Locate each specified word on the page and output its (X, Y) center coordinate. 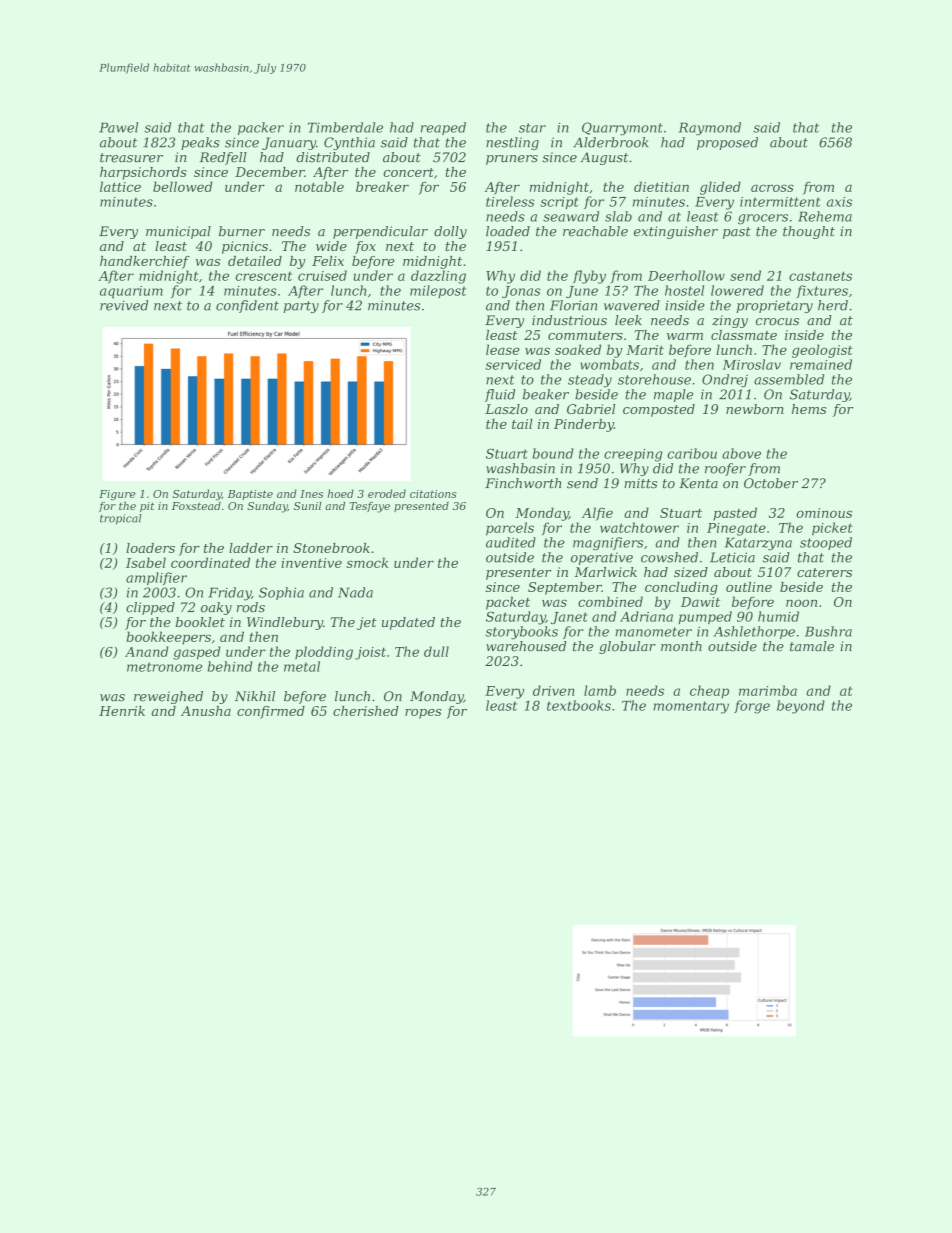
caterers (824, 572)
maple (673, 395)
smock (367, 562)
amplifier (156, 578)
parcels (510, 529)
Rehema (825, 216)
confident (247, 306)
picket (832, 529)
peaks (200, 143)
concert (408, 172)
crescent (263, 276)
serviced (513, 364)
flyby (589, 277)
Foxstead (196, 506)
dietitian (661, 186)
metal (302, 666)
